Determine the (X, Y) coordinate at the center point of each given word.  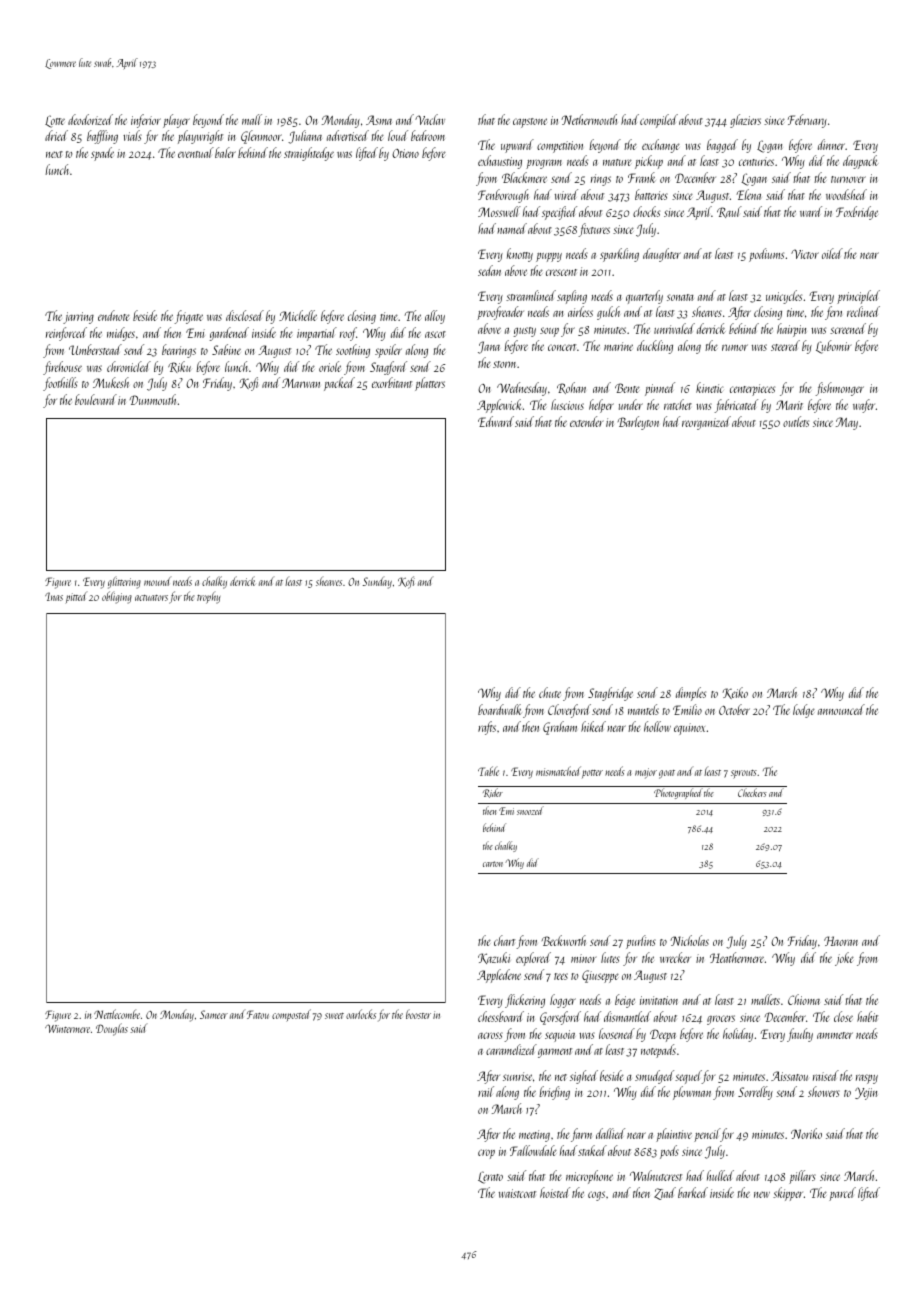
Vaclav (430, 119)
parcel (842, 1194)
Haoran (841, 941)
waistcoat (517, 1193)
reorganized (706, 423)
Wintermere (67, 1028)
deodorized (90, 119)
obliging (117, 597)
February (807, 121)
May (847, 423)
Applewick (499, 406)
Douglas (112, 1029)
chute (550, 692)
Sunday (377, 583)
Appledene (499, 976)
